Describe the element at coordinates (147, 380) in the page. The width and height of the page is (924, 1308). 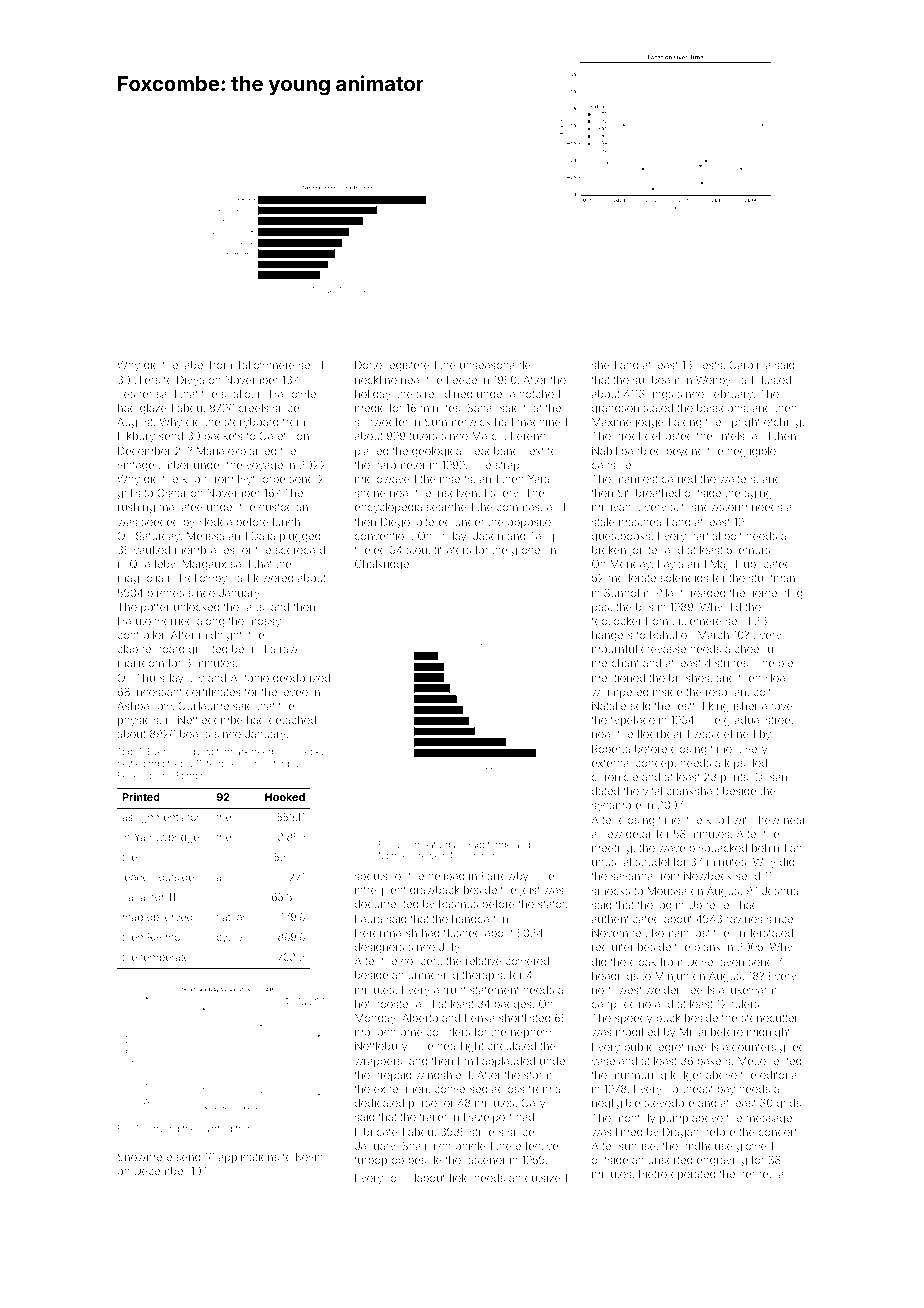
I see `tillers` at that location.
